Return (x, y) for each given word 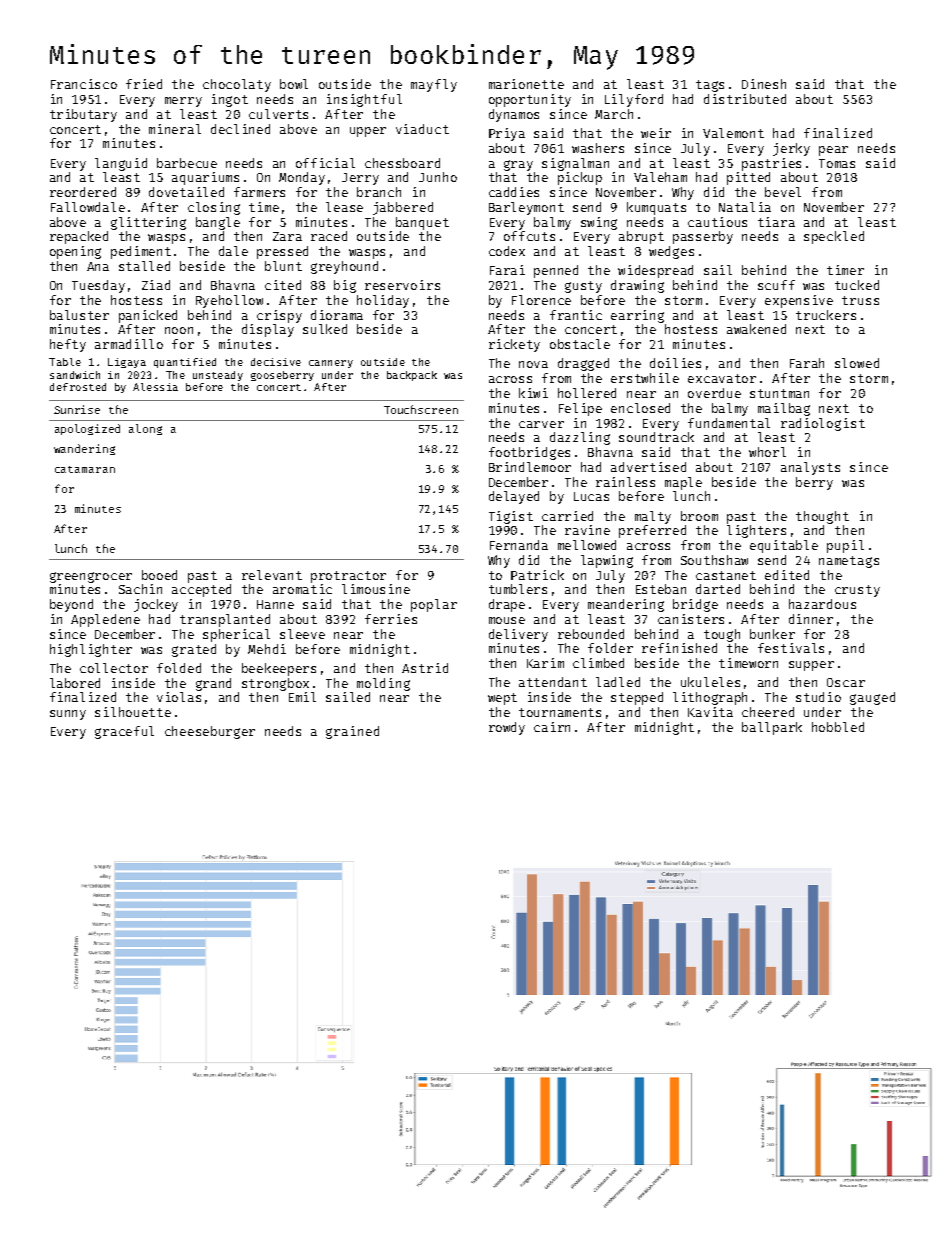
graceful (124, 732)
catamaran (85, 469)
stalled (144, 266)
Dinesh (764, 84)
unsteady (218, 376)
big (345, 286)
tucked (857, 285)
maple (683, 483)
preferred (652, 531)
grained (352, 732)
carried (567, 516)
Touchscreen (421, 409)
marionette (526, 84)
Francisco (84, 84)
